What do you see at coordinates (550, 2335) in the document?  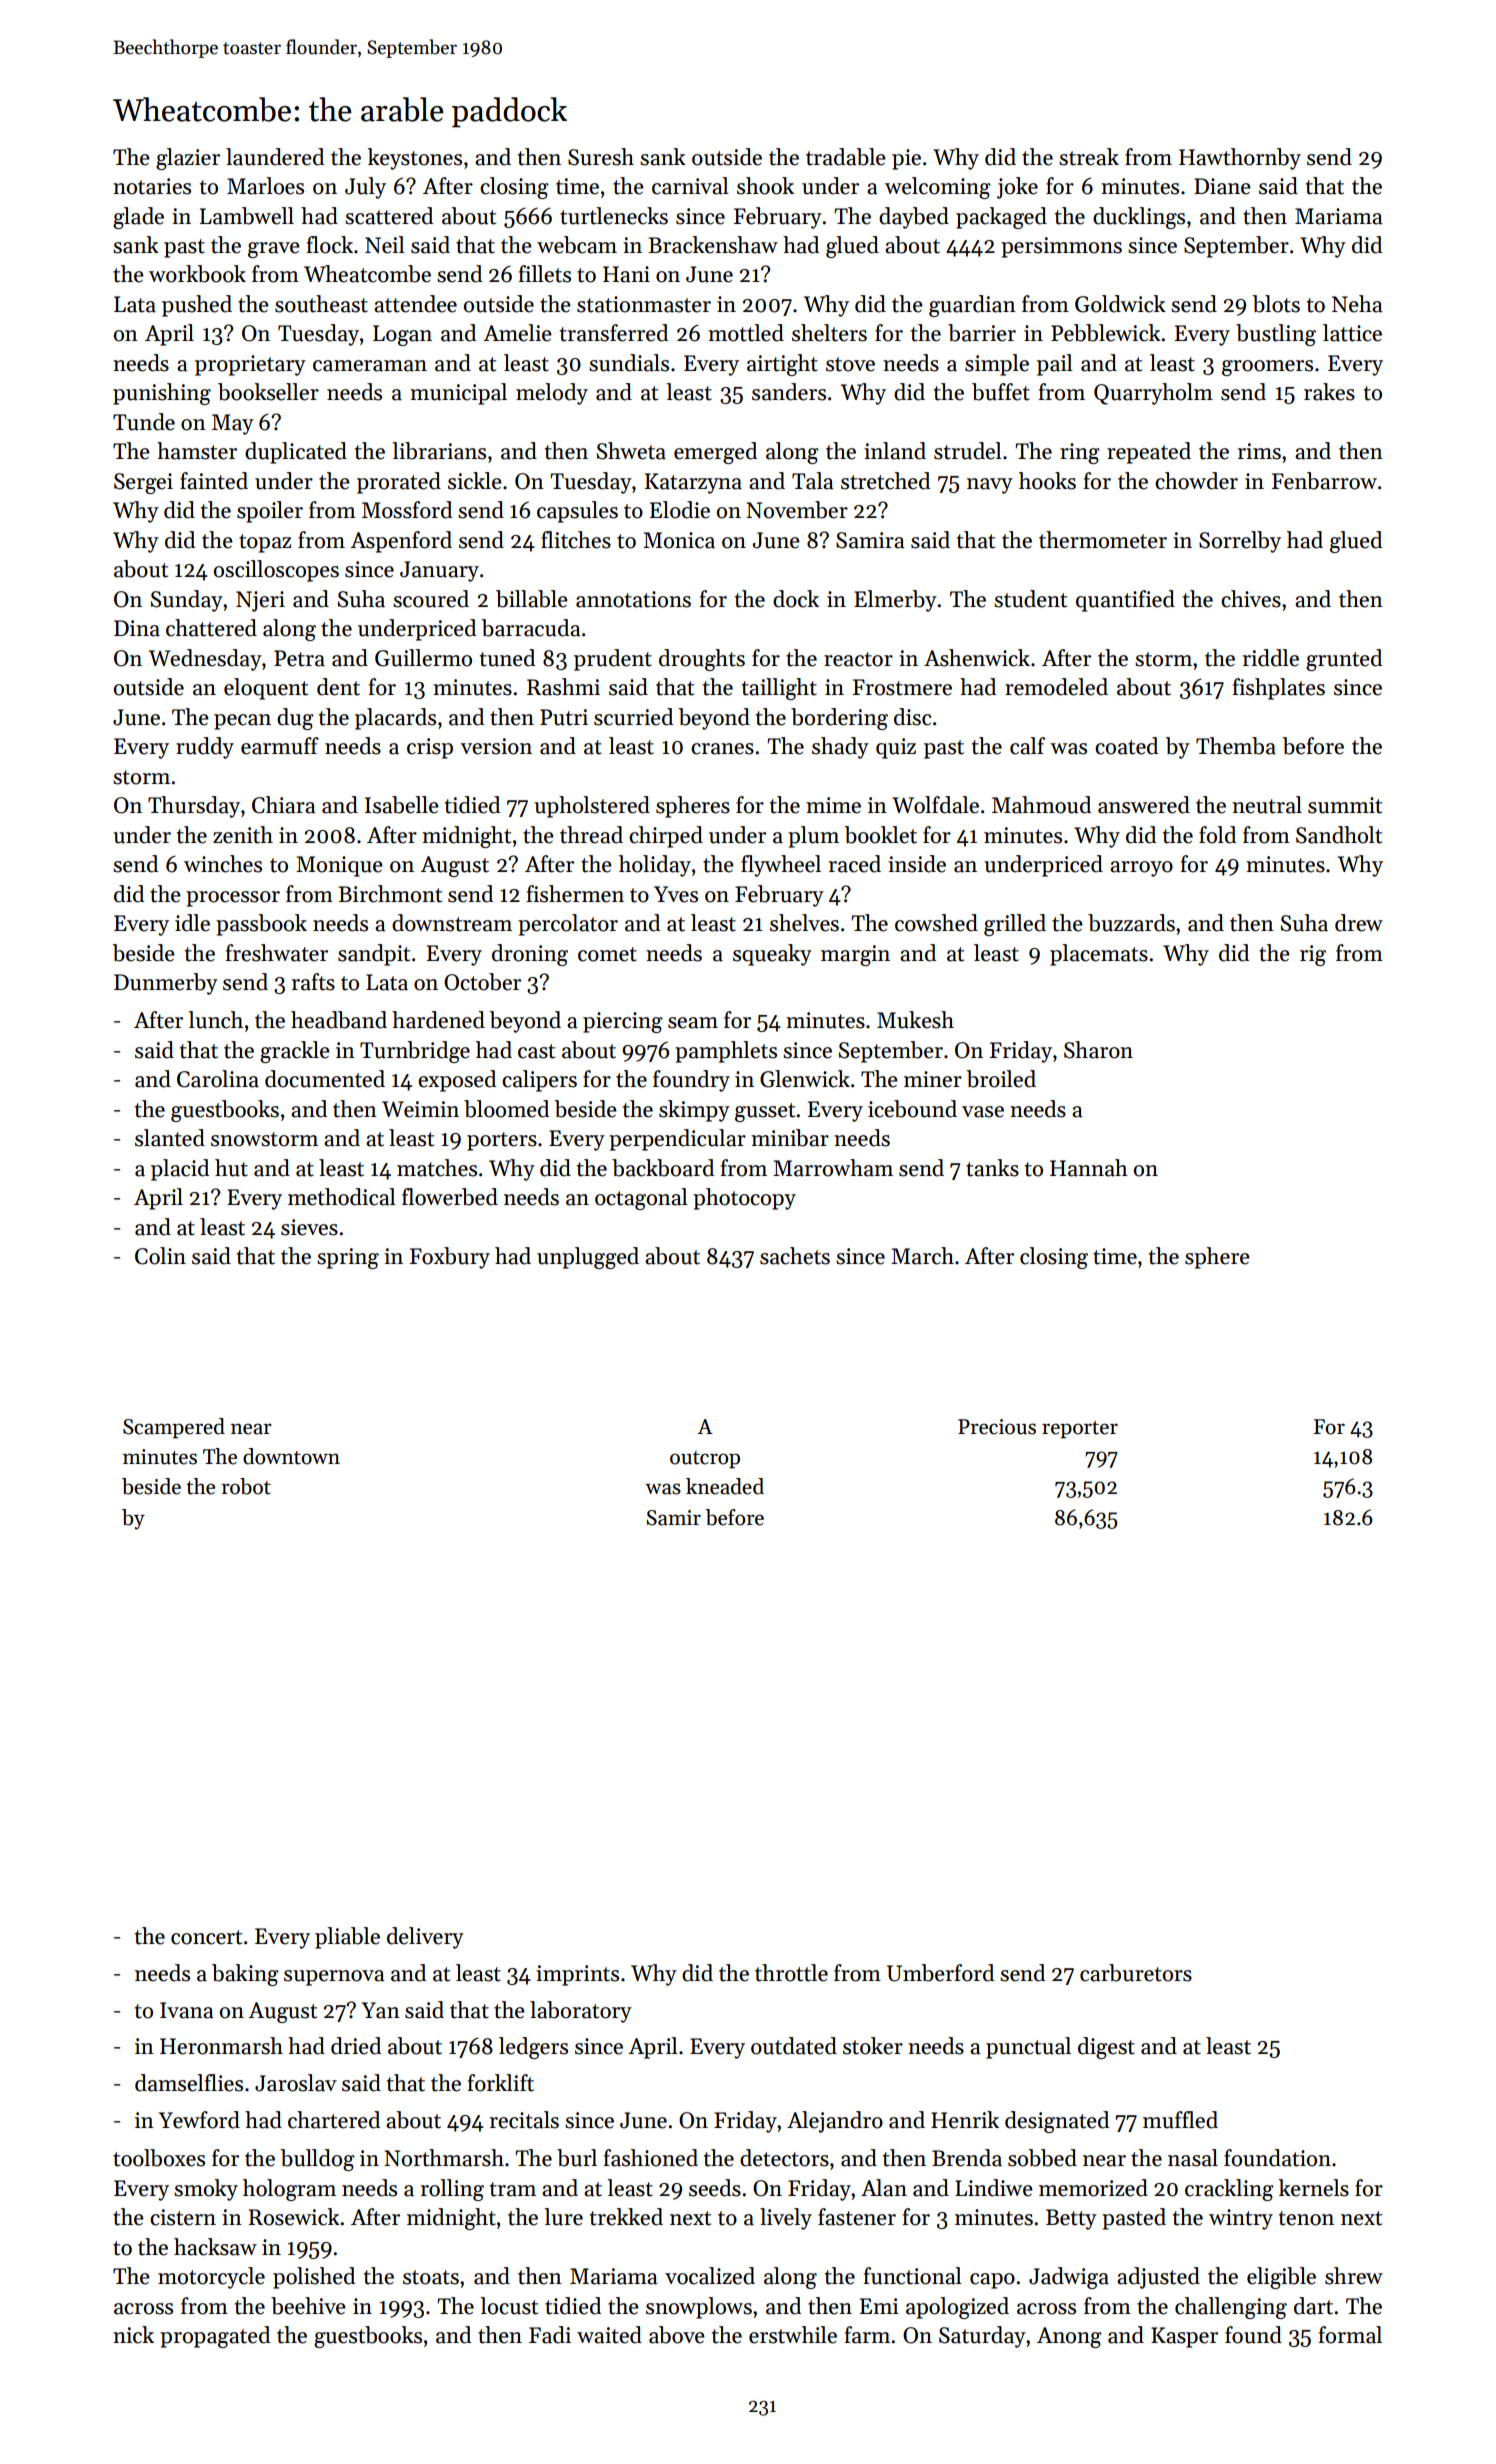 I see `Fadi` at bounding box center [550, 2335].
